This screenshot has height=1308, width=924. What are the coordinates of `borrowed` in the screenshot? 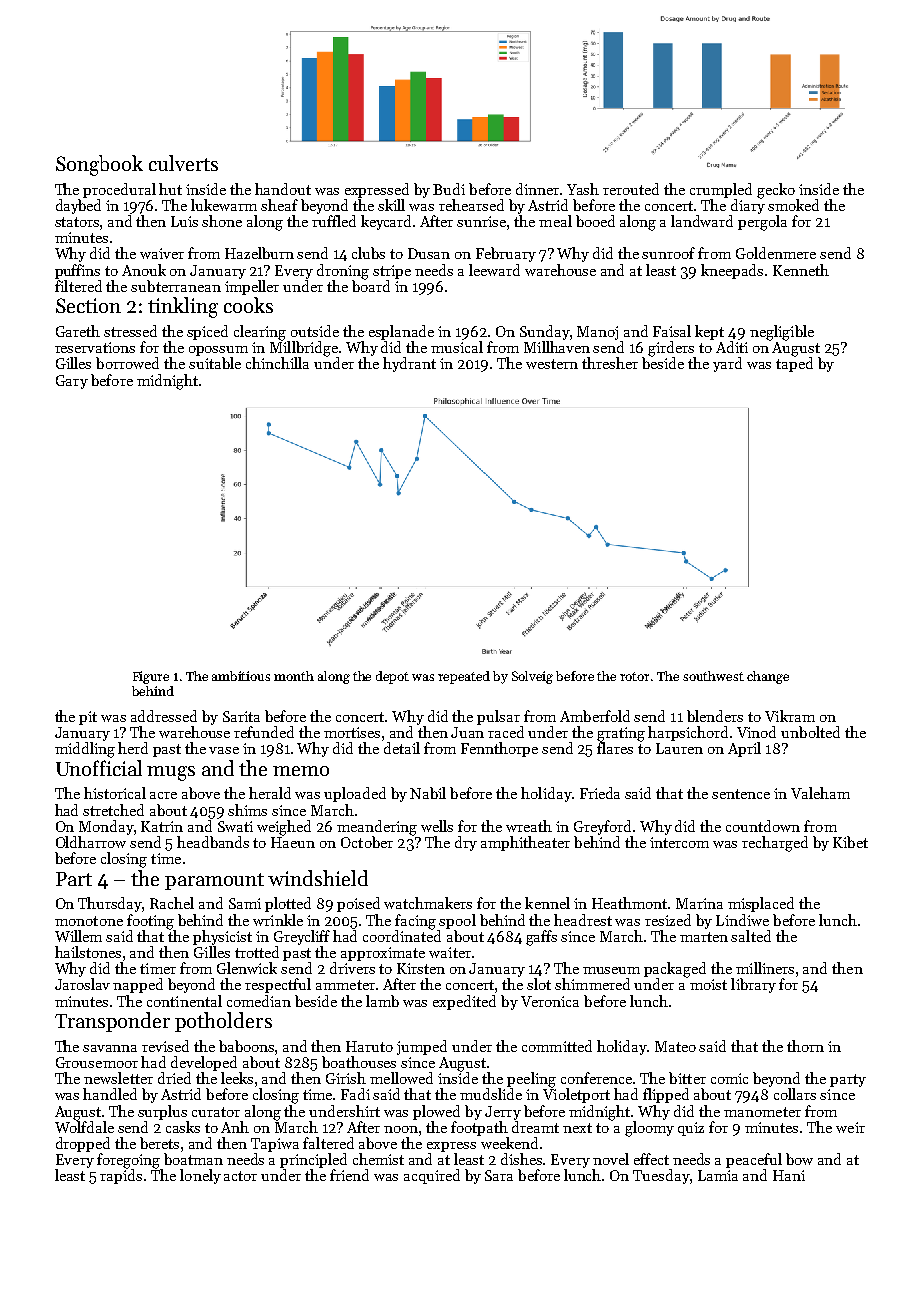 It's located at (127, 363).
